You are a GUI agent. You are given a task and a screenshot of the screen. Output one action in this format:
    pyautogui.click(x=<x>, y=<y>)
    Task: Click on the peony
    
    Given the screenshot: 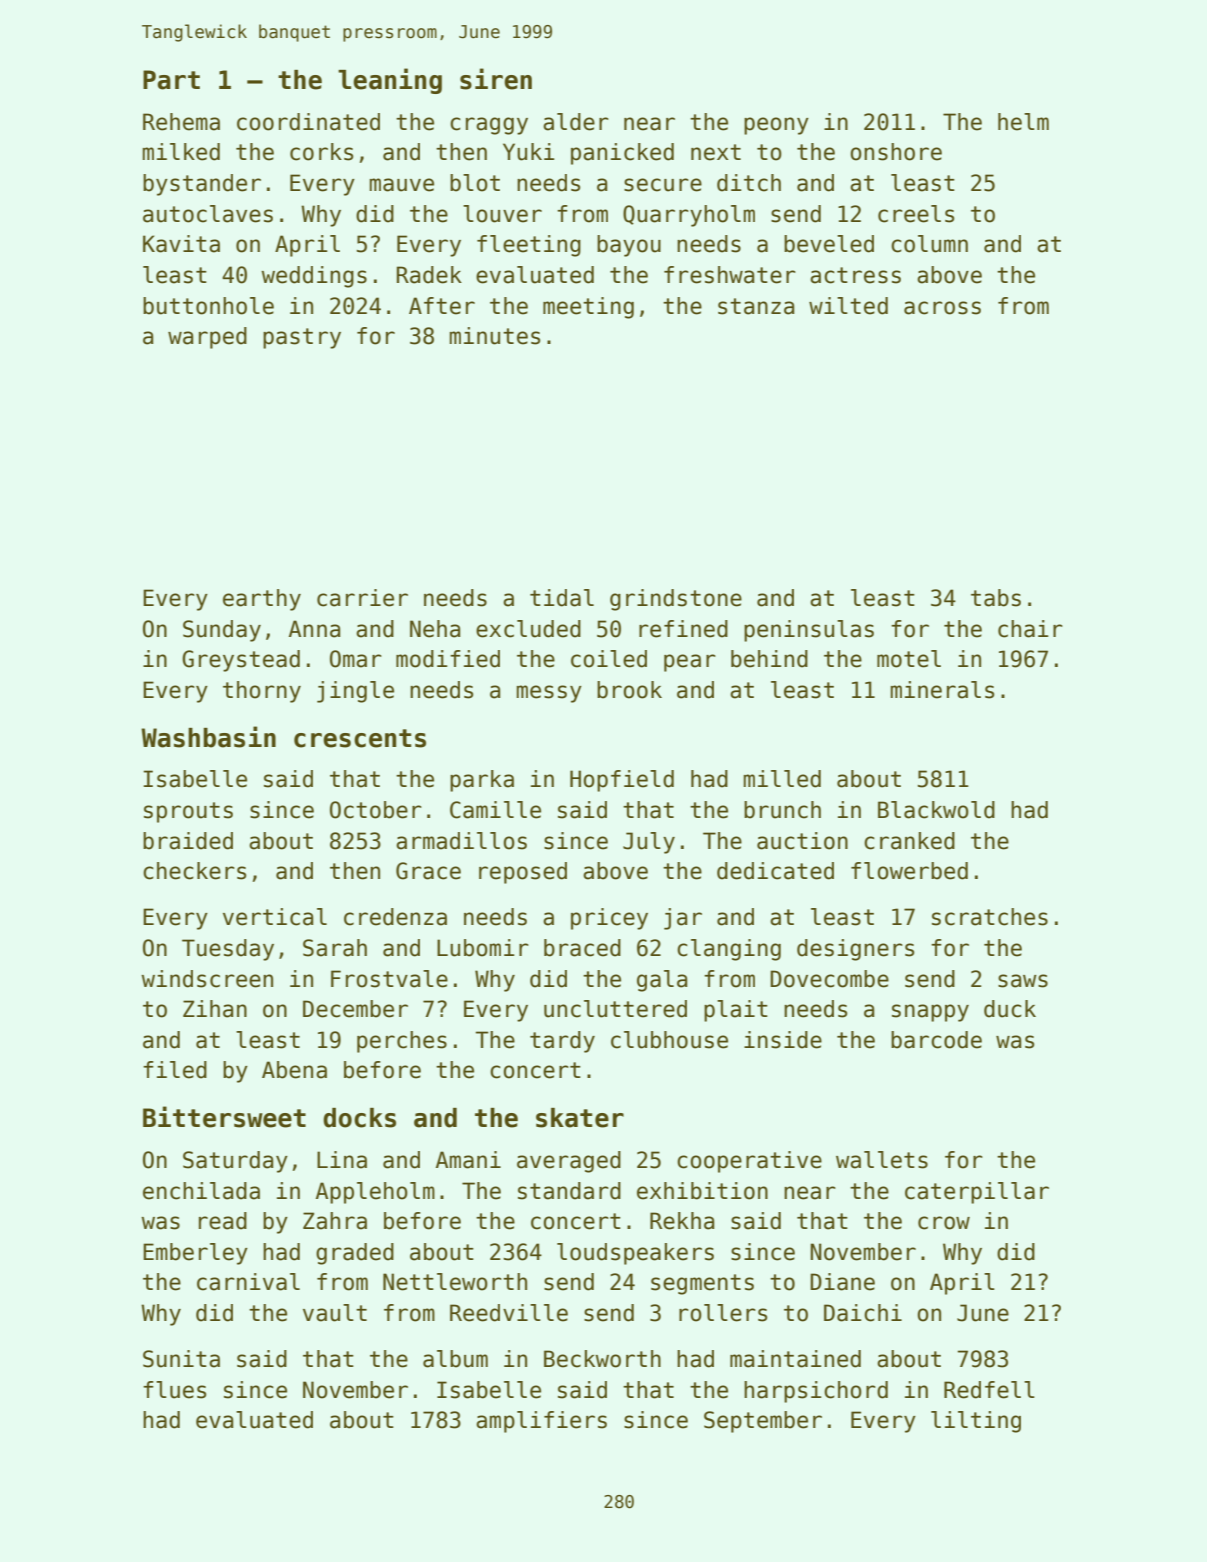 What is the action you would take?
    pyautogui.click(x=776, y=126)
